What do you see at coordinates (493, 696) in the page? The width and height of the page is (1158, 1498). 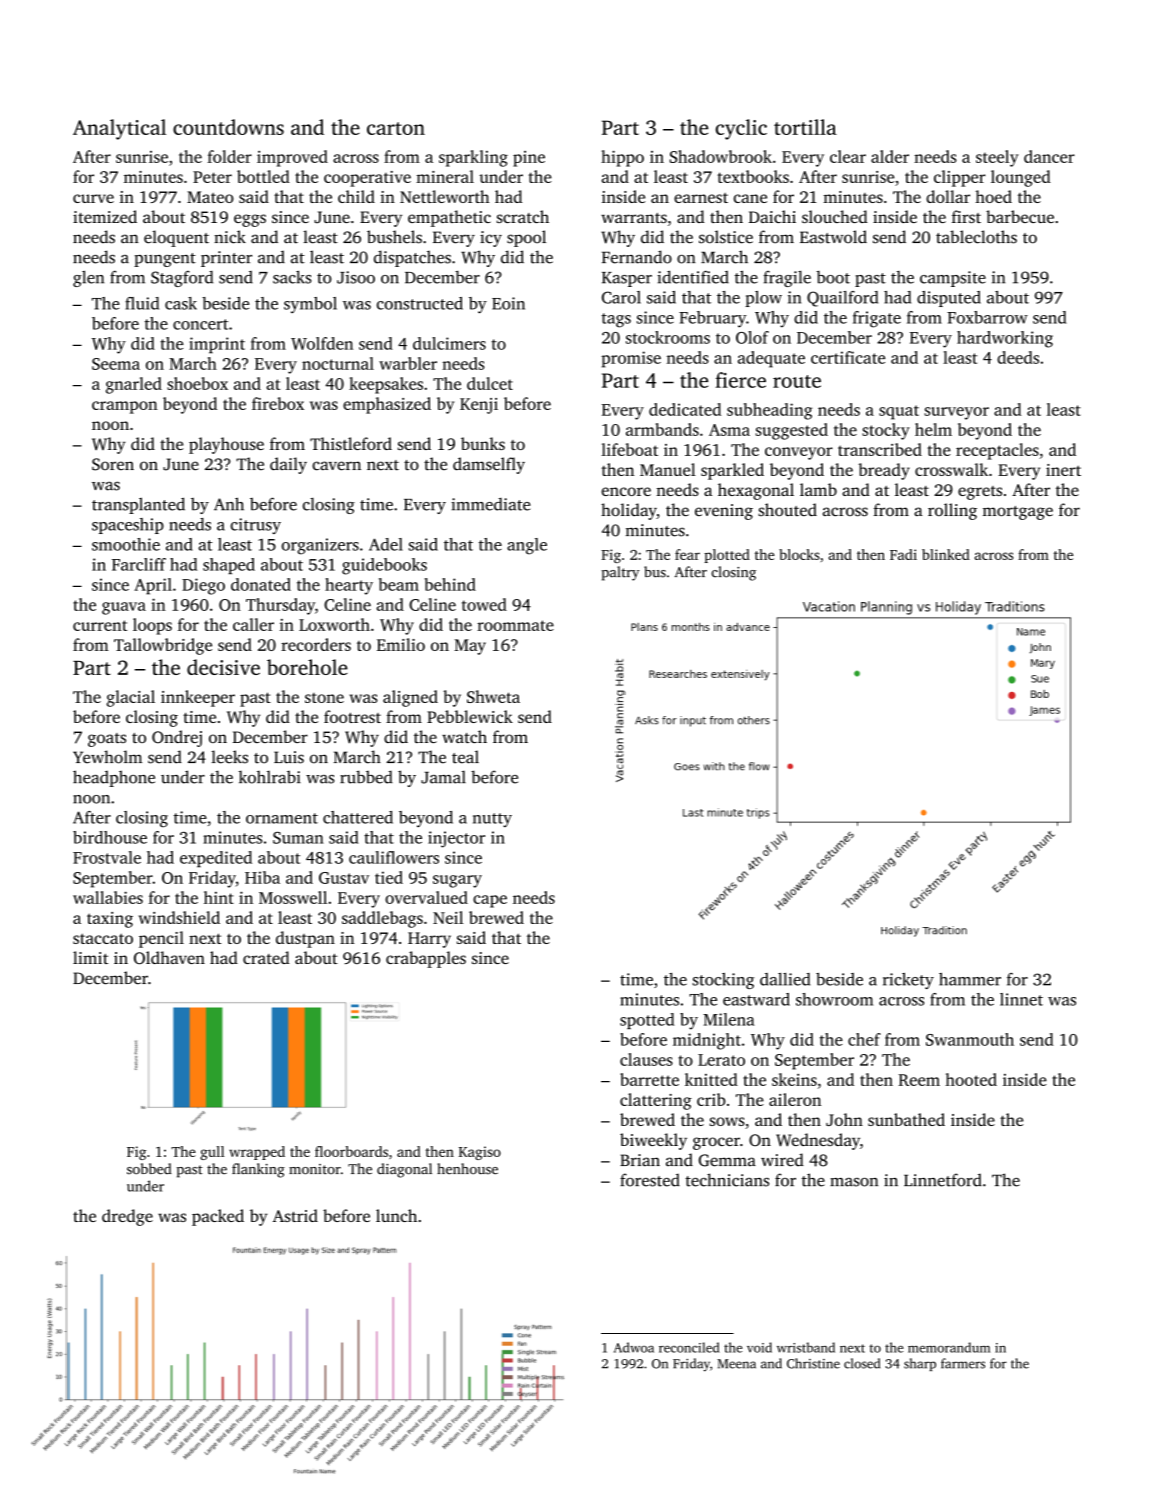 I see `Shweta` at bounding box center [493, 696].
